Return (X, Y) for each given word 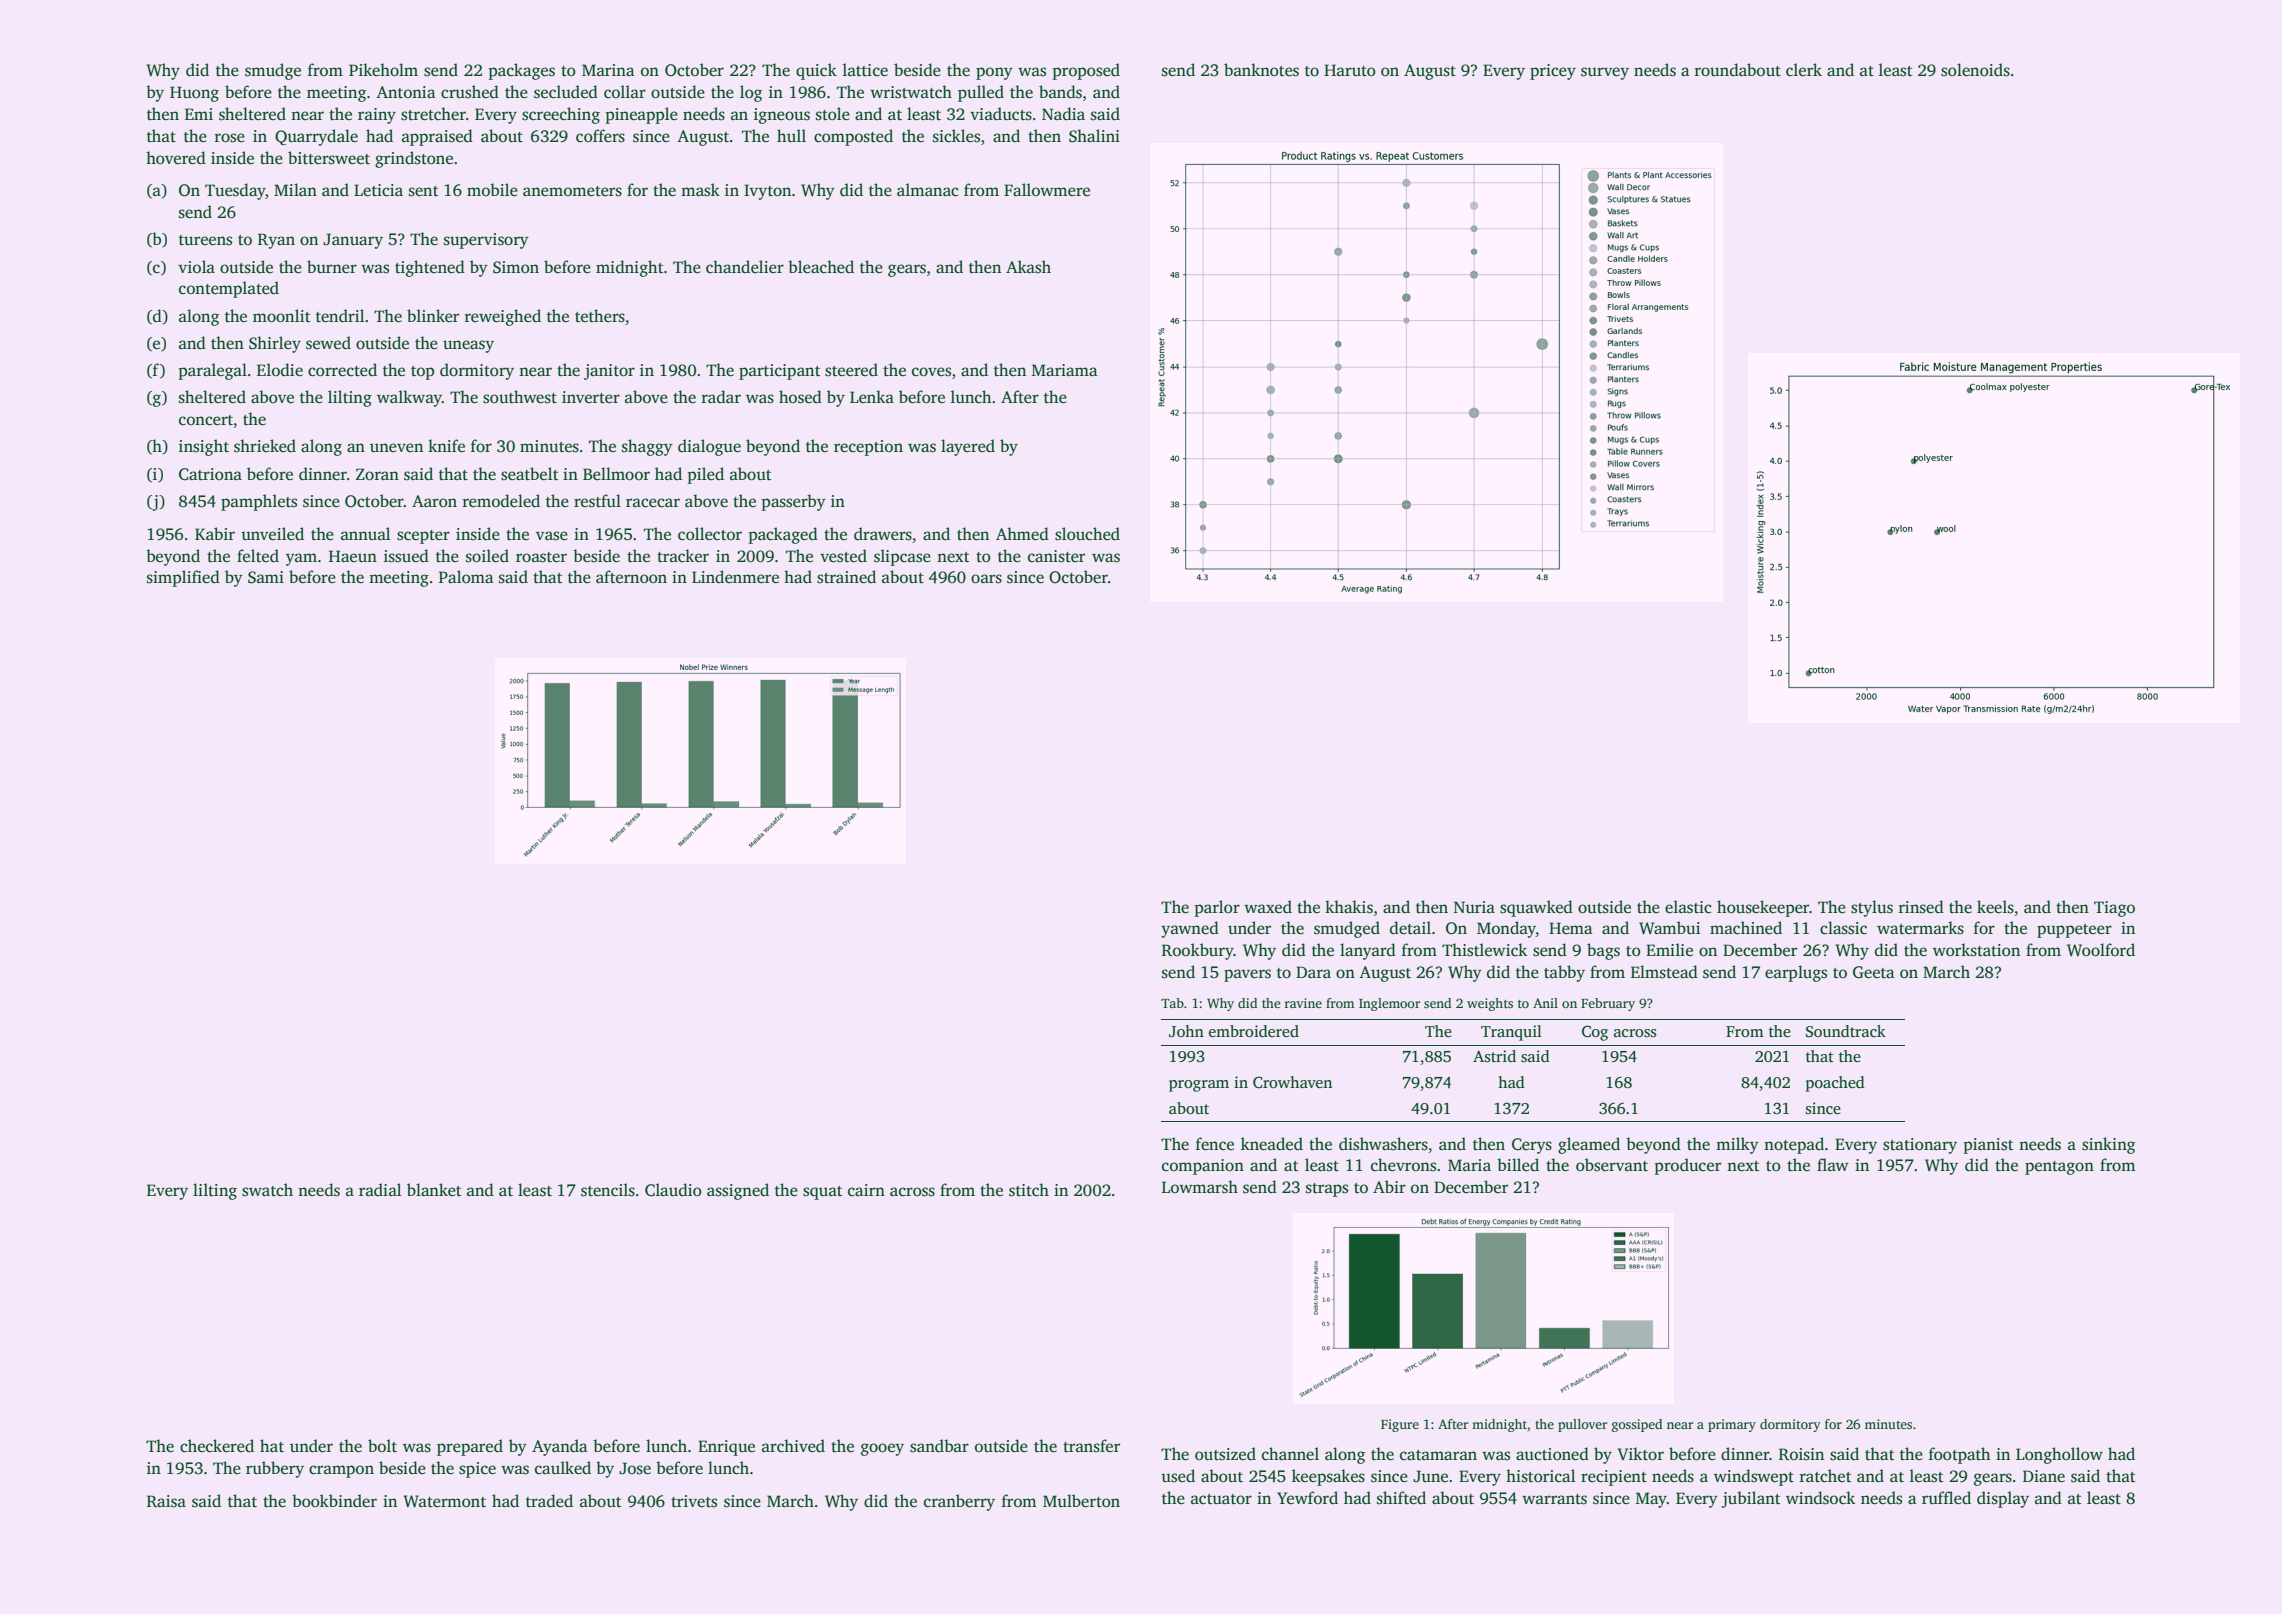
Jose (635, 1468)
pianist (1988, 1146)
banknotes (1261, 70)
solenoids (1975, 70)
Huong (194, 94)
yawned (1190, 929)
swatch (267, 1190)
